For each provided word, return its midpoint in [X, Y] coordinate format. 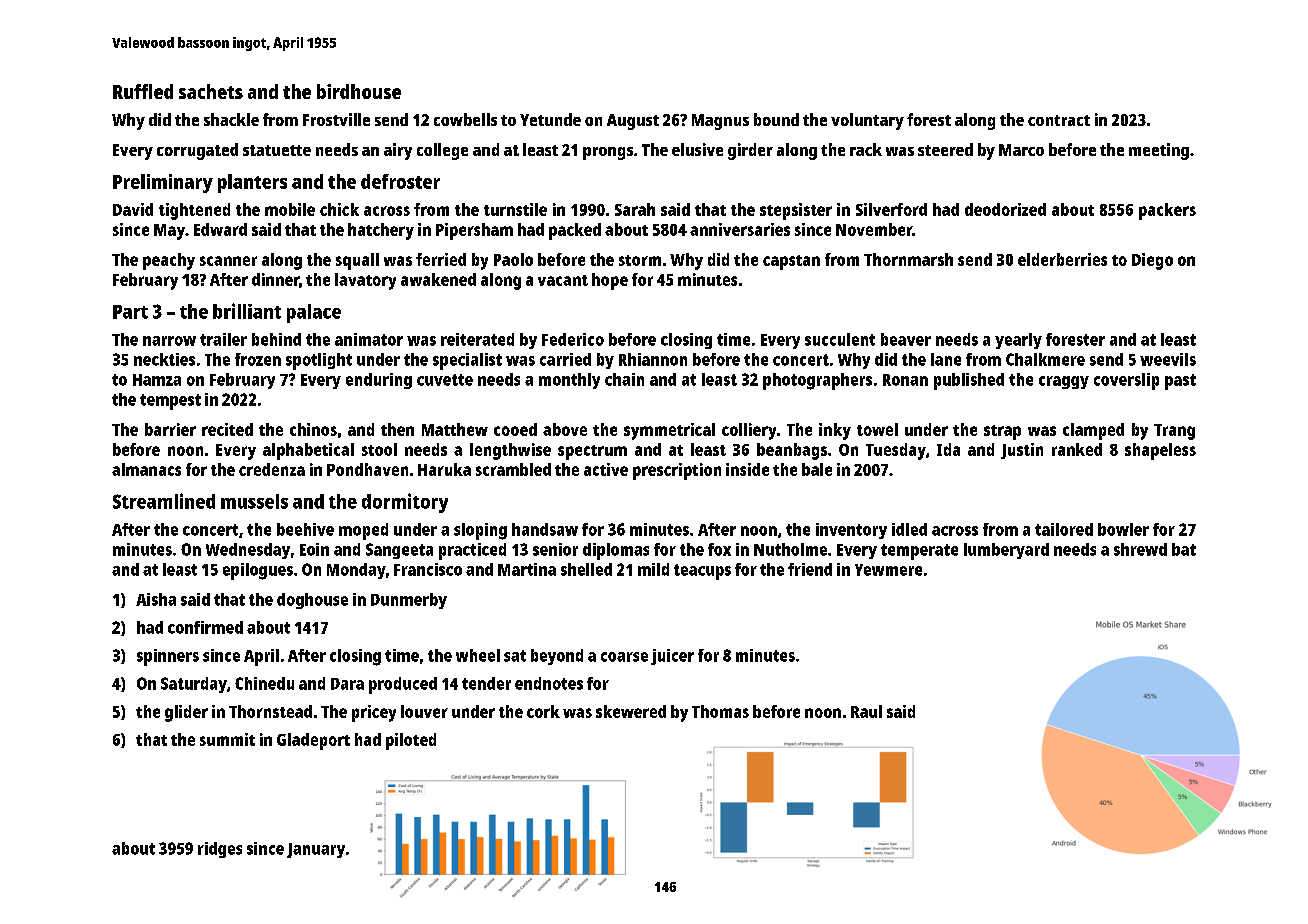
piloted [411, 741]
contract [1059, 120]
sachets [211, 91]
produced [403, 685]
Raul [866, 711]
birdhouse [359, 91]
